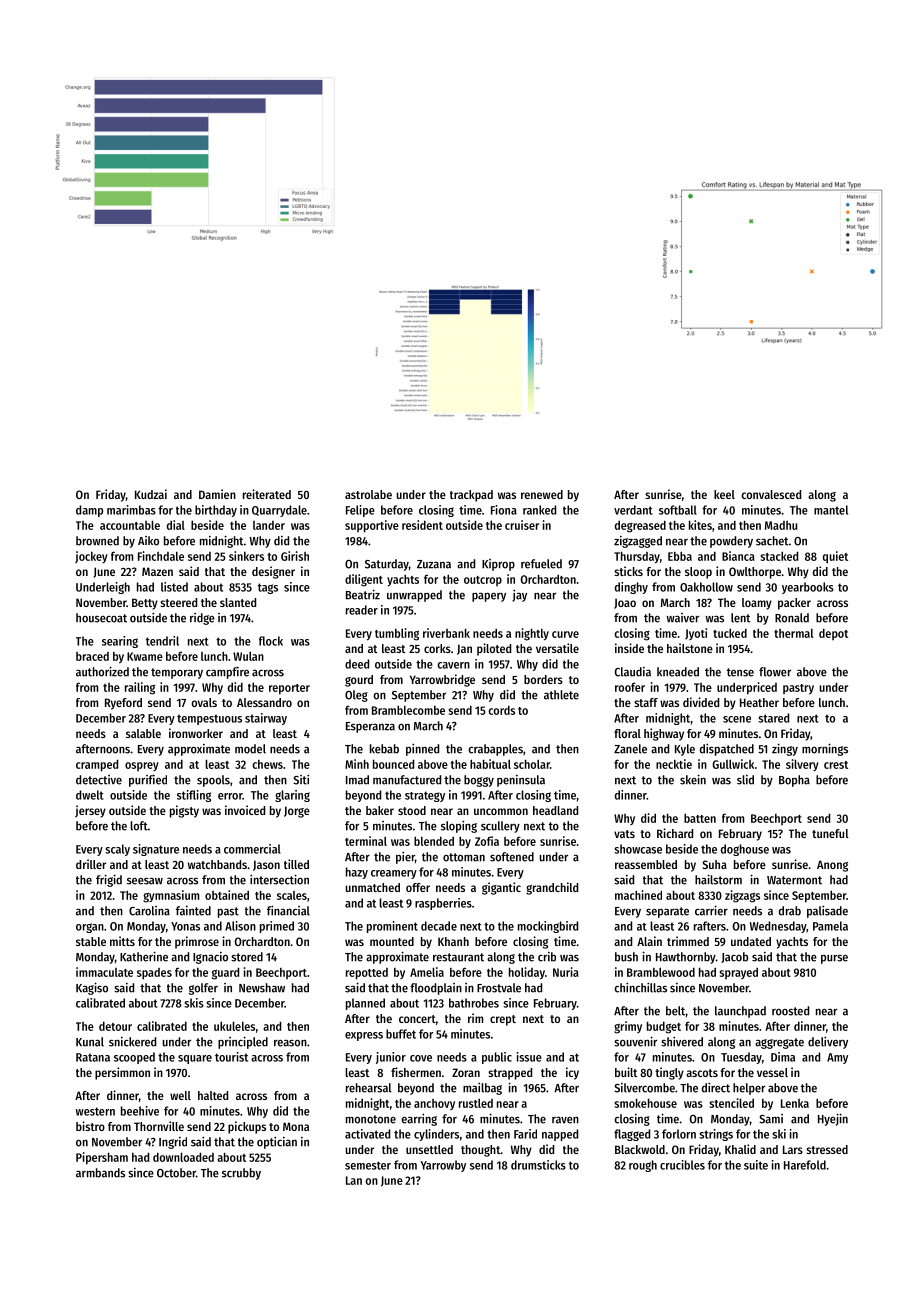 This screenshot has width=924, height=1308. What do you see at coordinates (391, 1058) in the screenshot?
I see `junior` at bounding box center [391, 1058].
